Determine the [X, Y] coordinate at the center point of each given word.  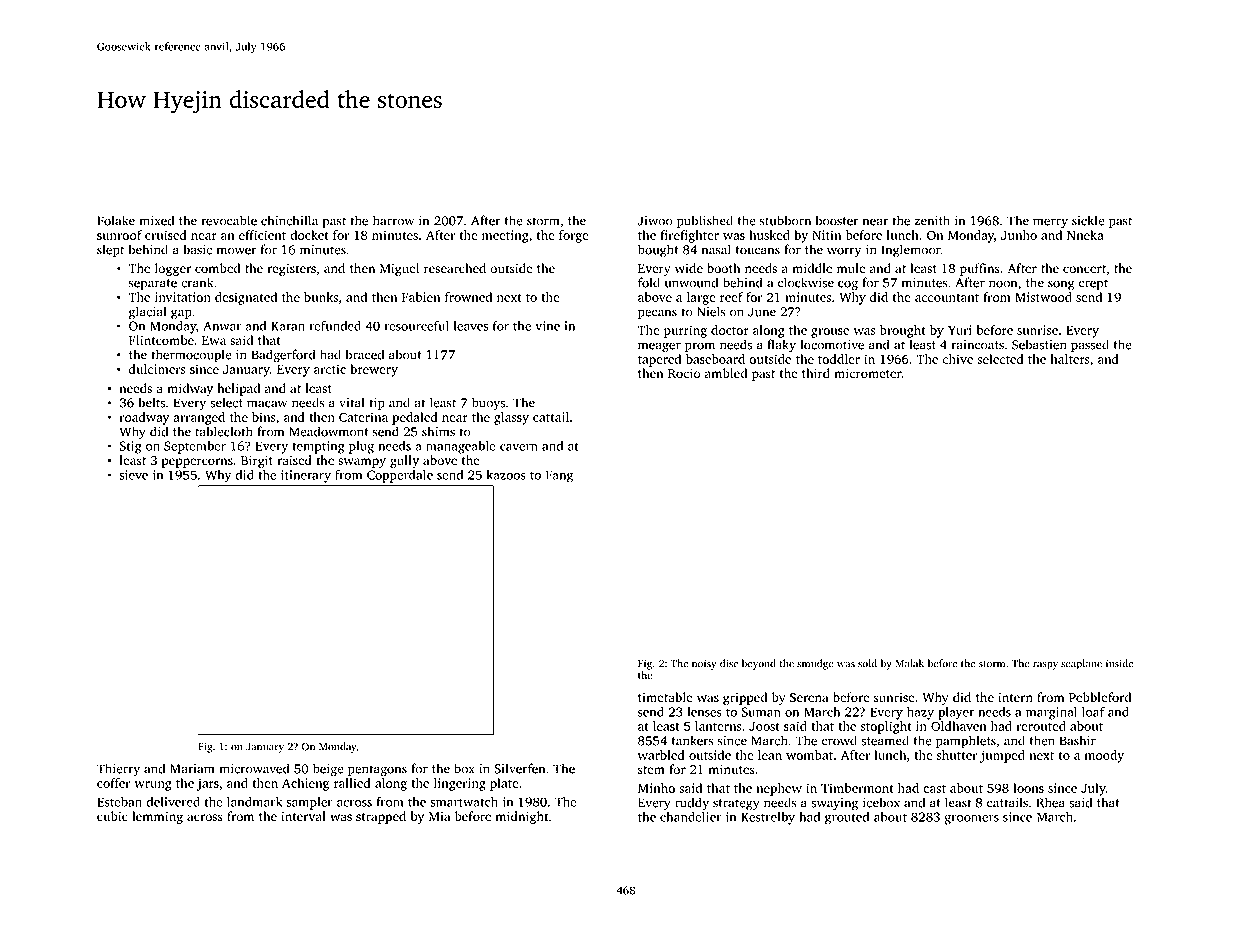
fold [649, 282]
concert [1084, 269]
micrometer [868, 373]
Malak [909, 663]
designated [246, 298]
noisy [704, 665]
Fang [559, 476]
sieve [133, 475]
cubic [112, 816]
